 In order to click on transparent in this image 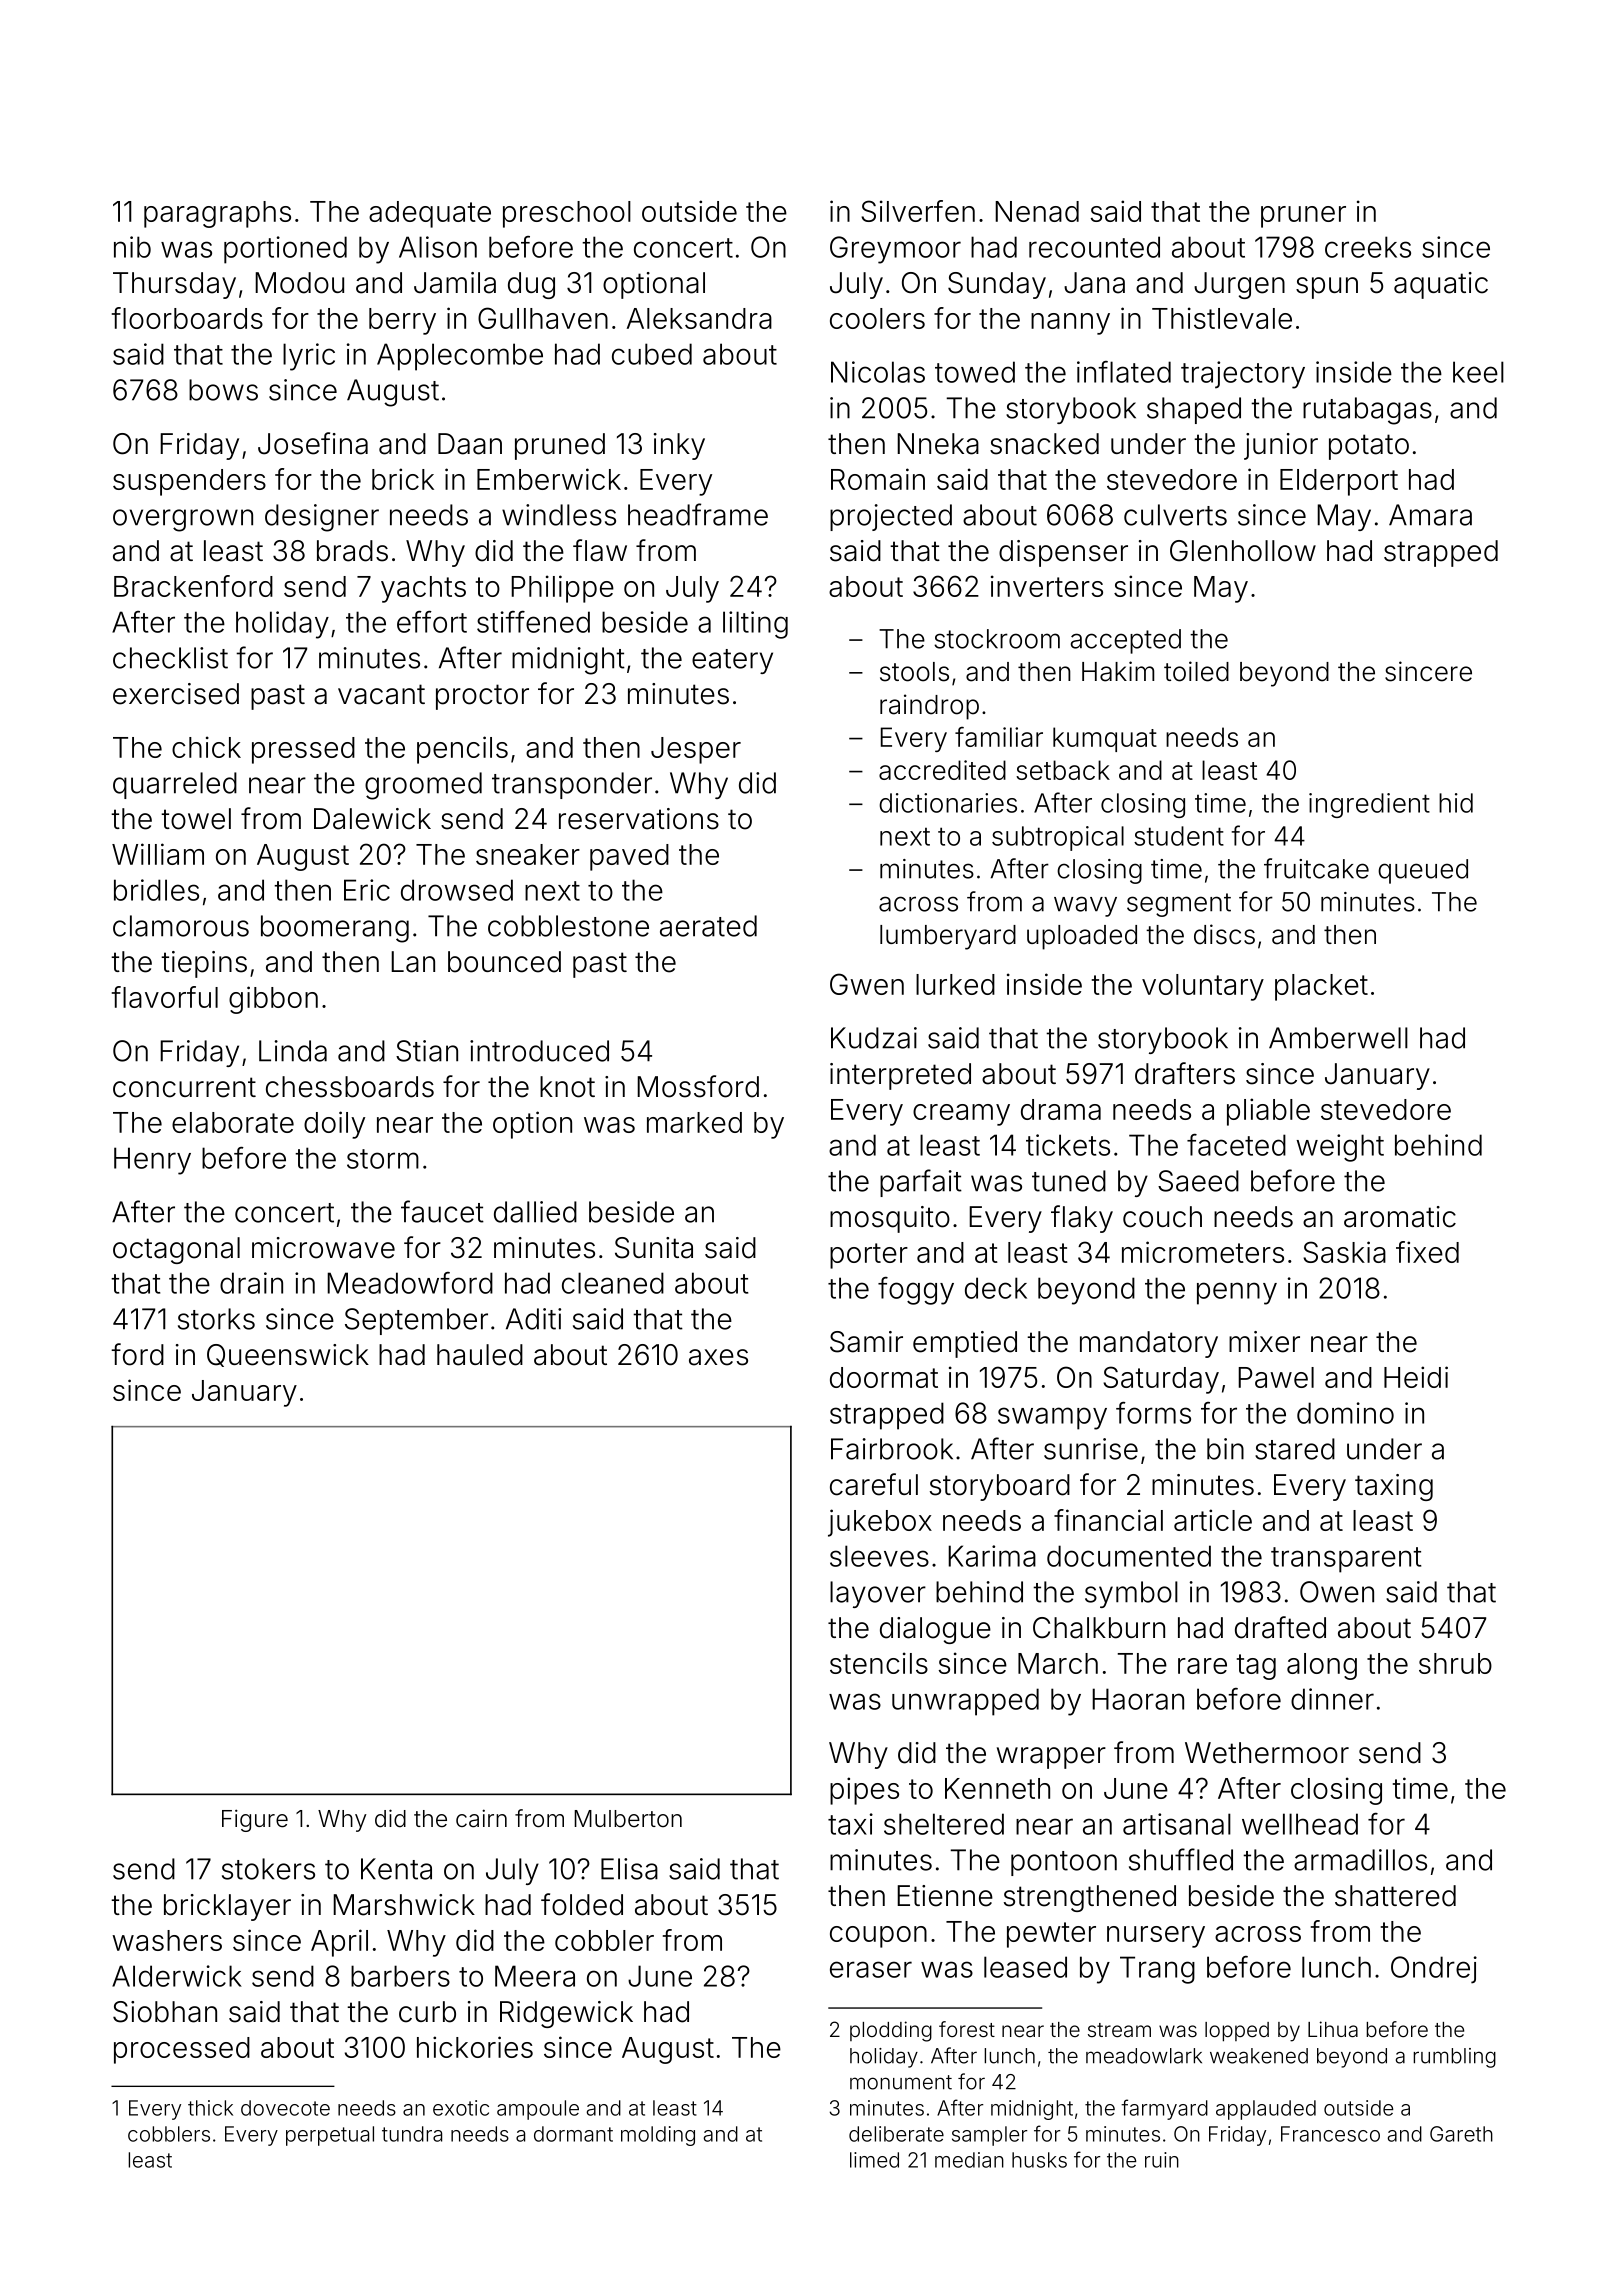, I will do `click(1346, 1560)`.
